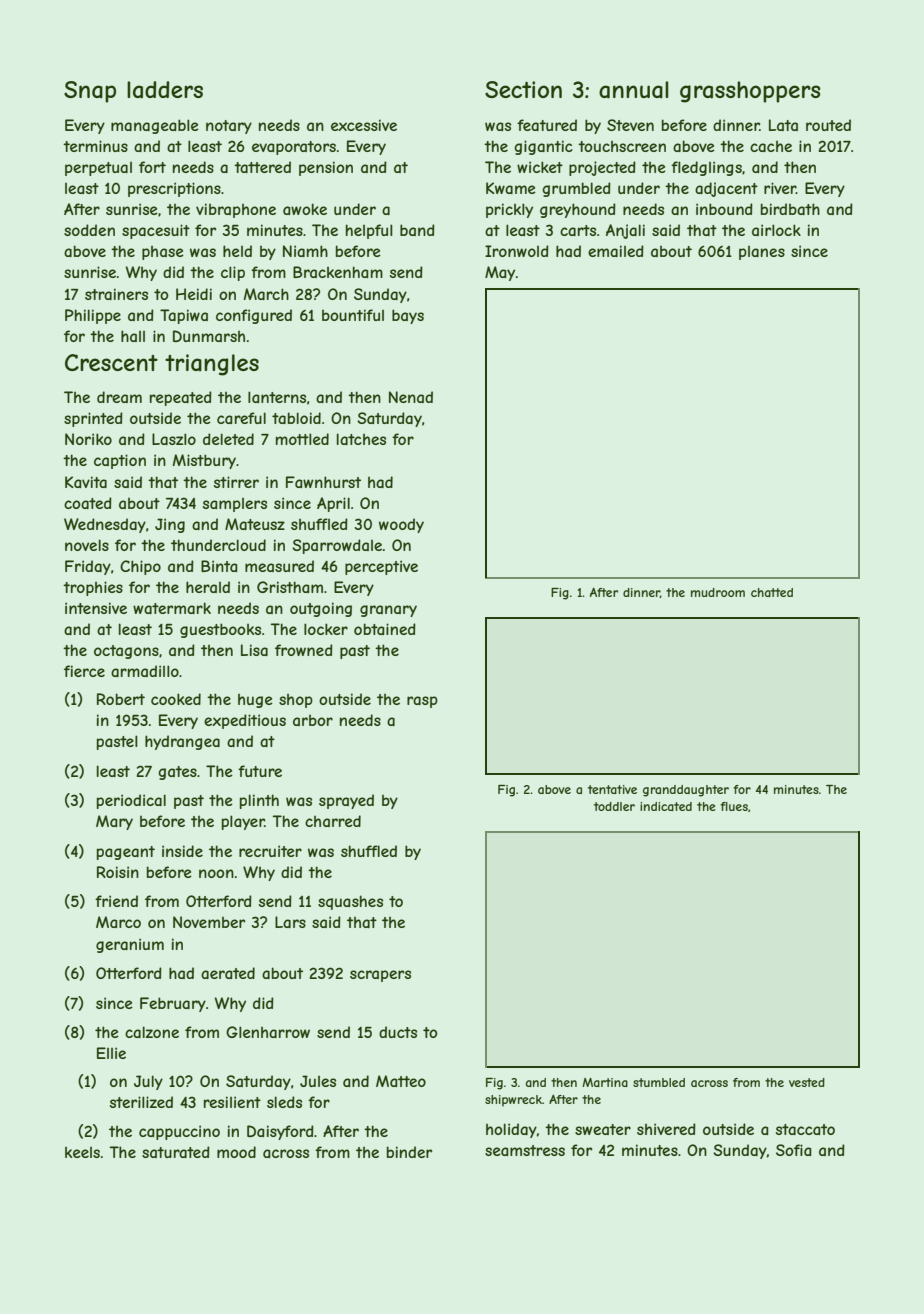 The height and width of the document is (1314, 924). I want to click on sprinted, so click(93, 419).
